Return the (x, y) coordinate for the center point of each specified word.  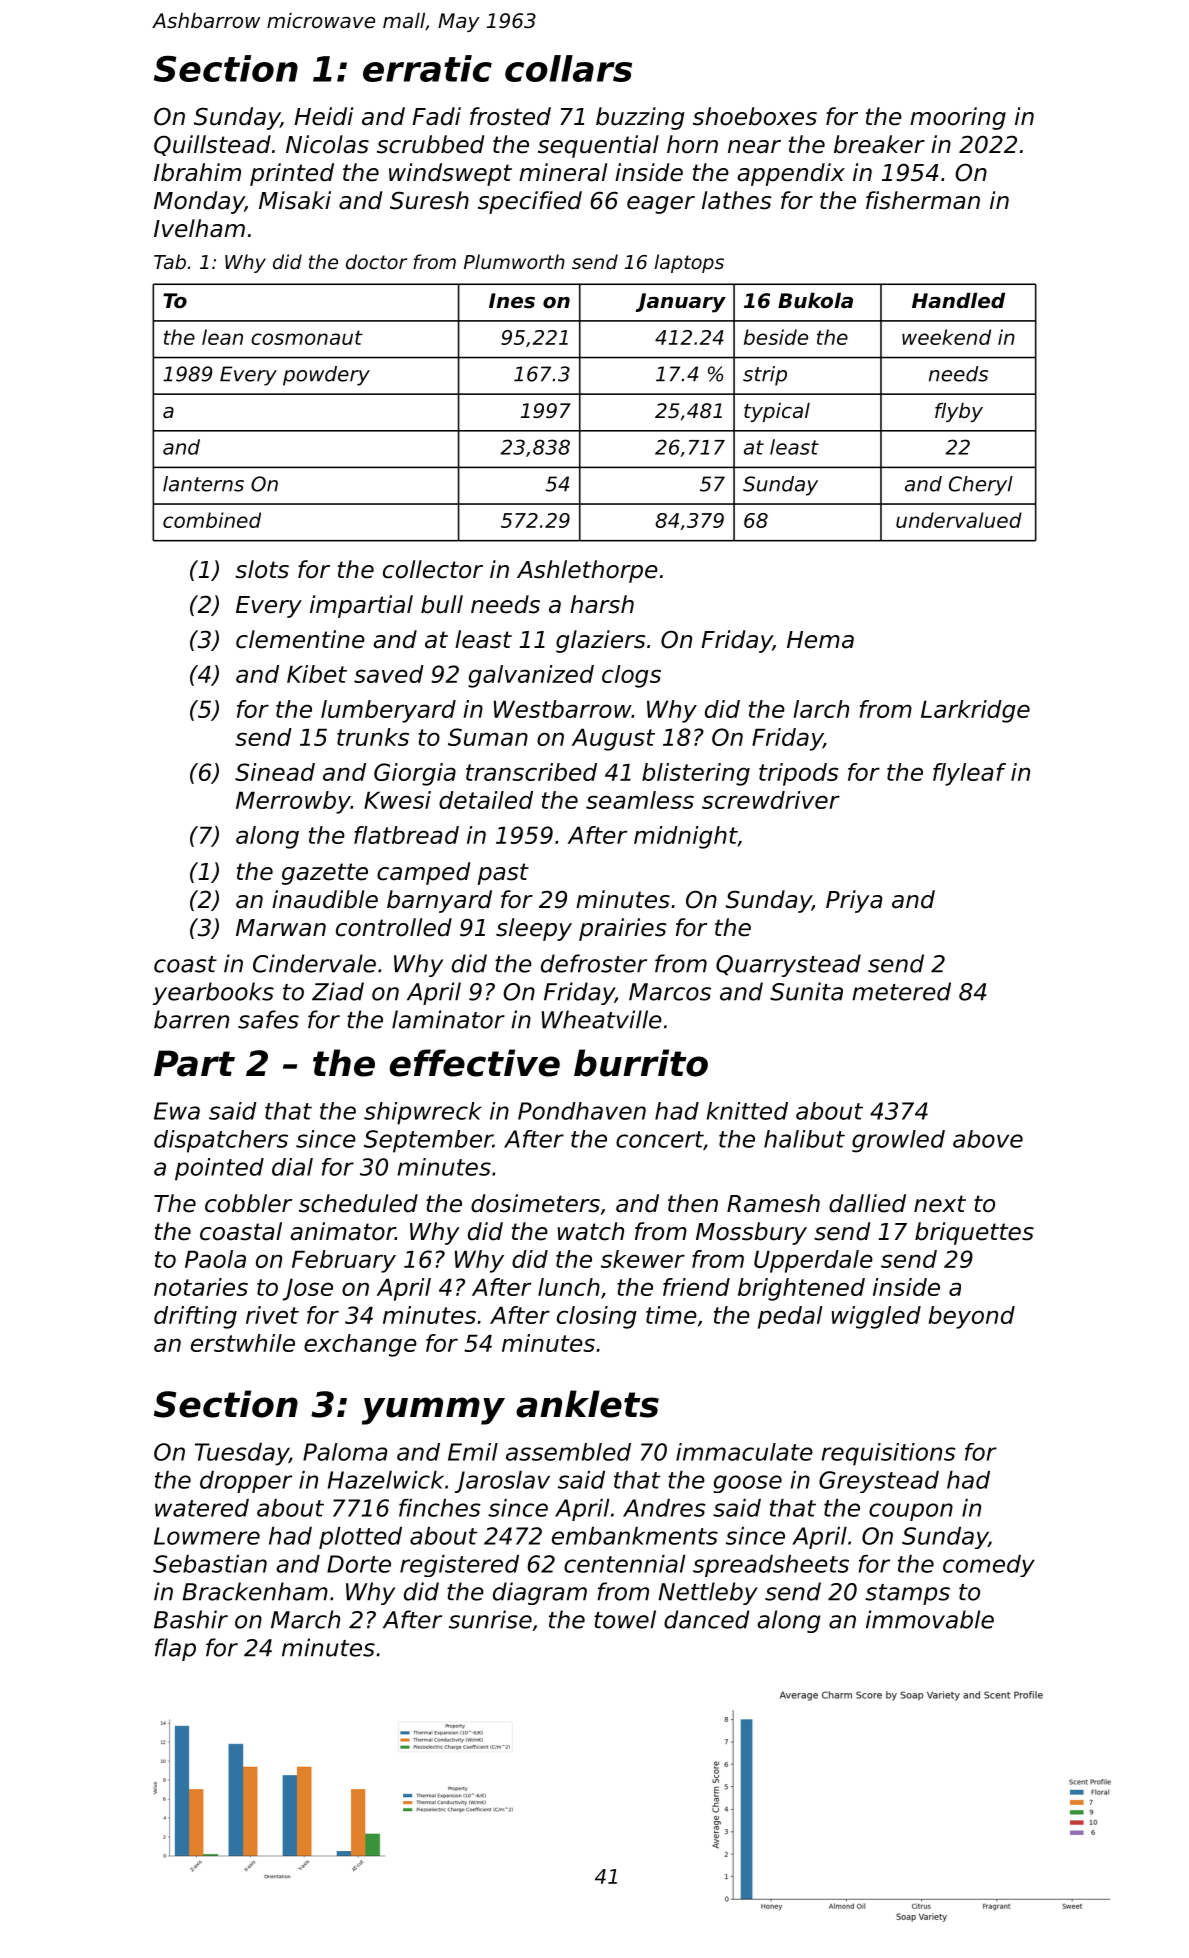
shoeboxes (755, 116)
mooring (958, 118)
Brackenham (255, 1591)
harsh (602, 604)
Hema (820, 640)
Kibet (317, 674)
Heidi (323, 116)
